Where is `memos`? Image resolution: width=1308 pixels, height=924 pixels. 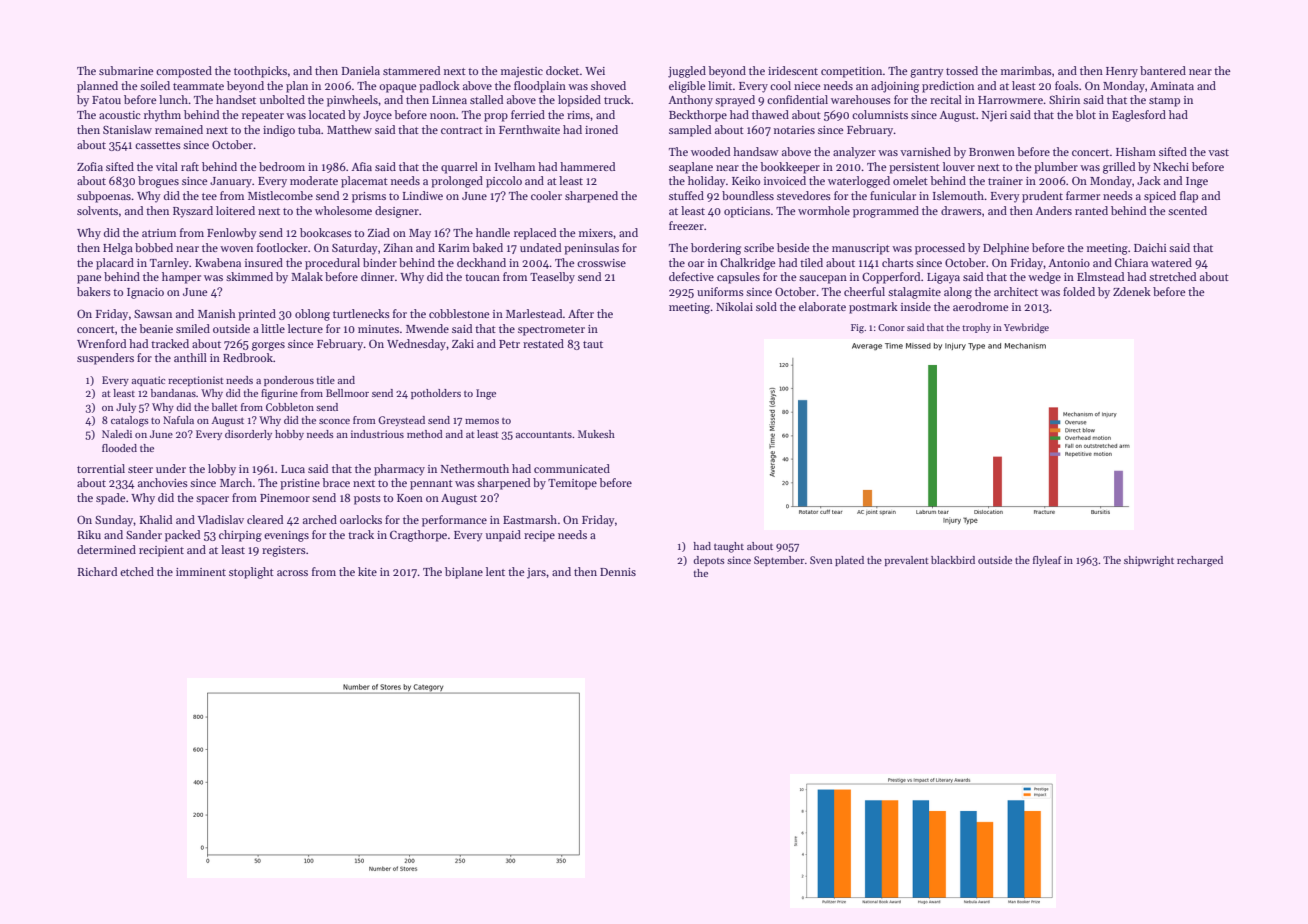
memos is located at coordinates (482, 421).
